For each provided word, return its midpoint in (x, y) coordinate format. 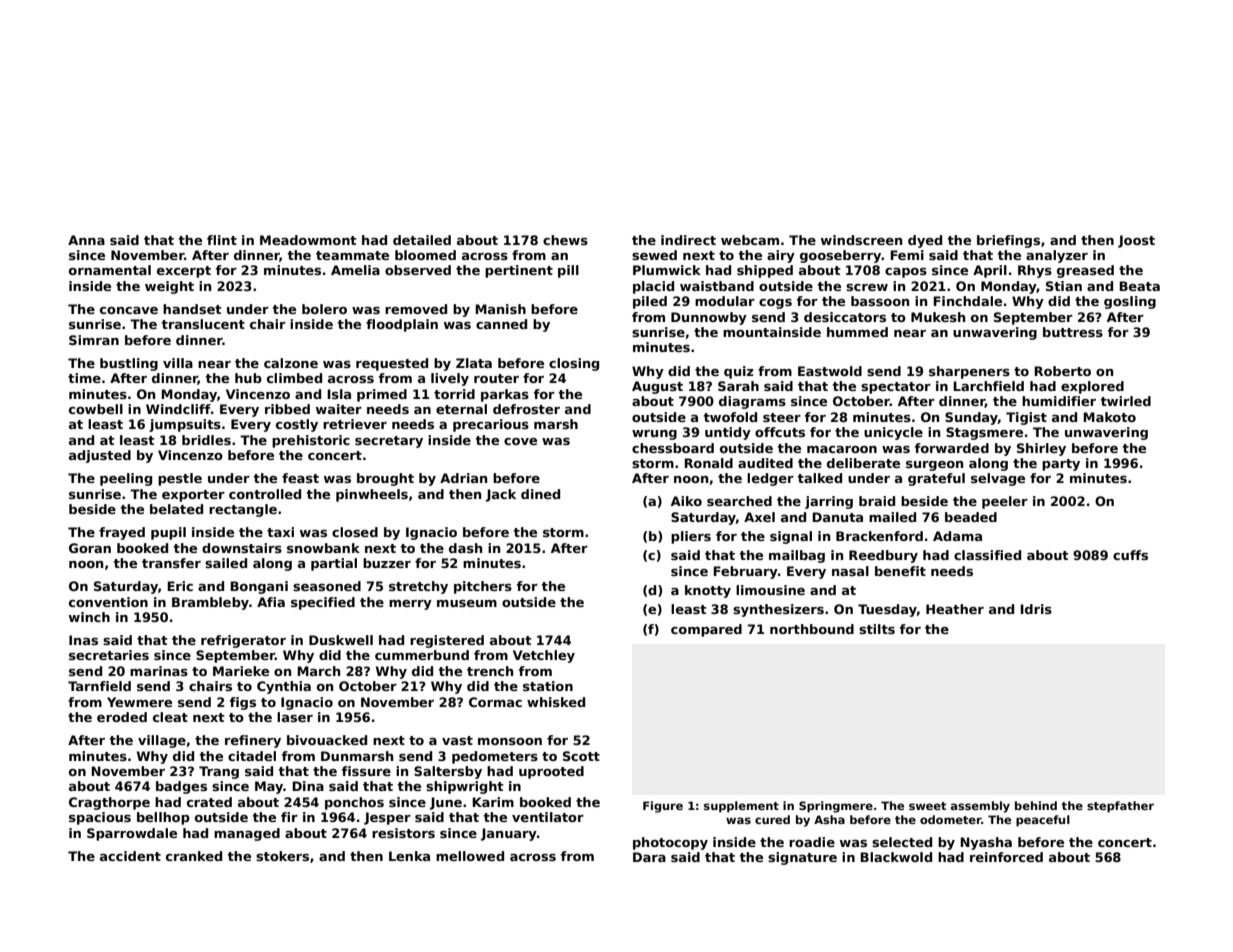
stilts (877, 629)
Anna (86, 240)
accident (130, 856)
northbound (812, 629)
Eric (180, 586)
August (657, 387)
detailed (422, 240)
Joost (1136, 241)
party (1061, 465)
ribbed (287, 409)
